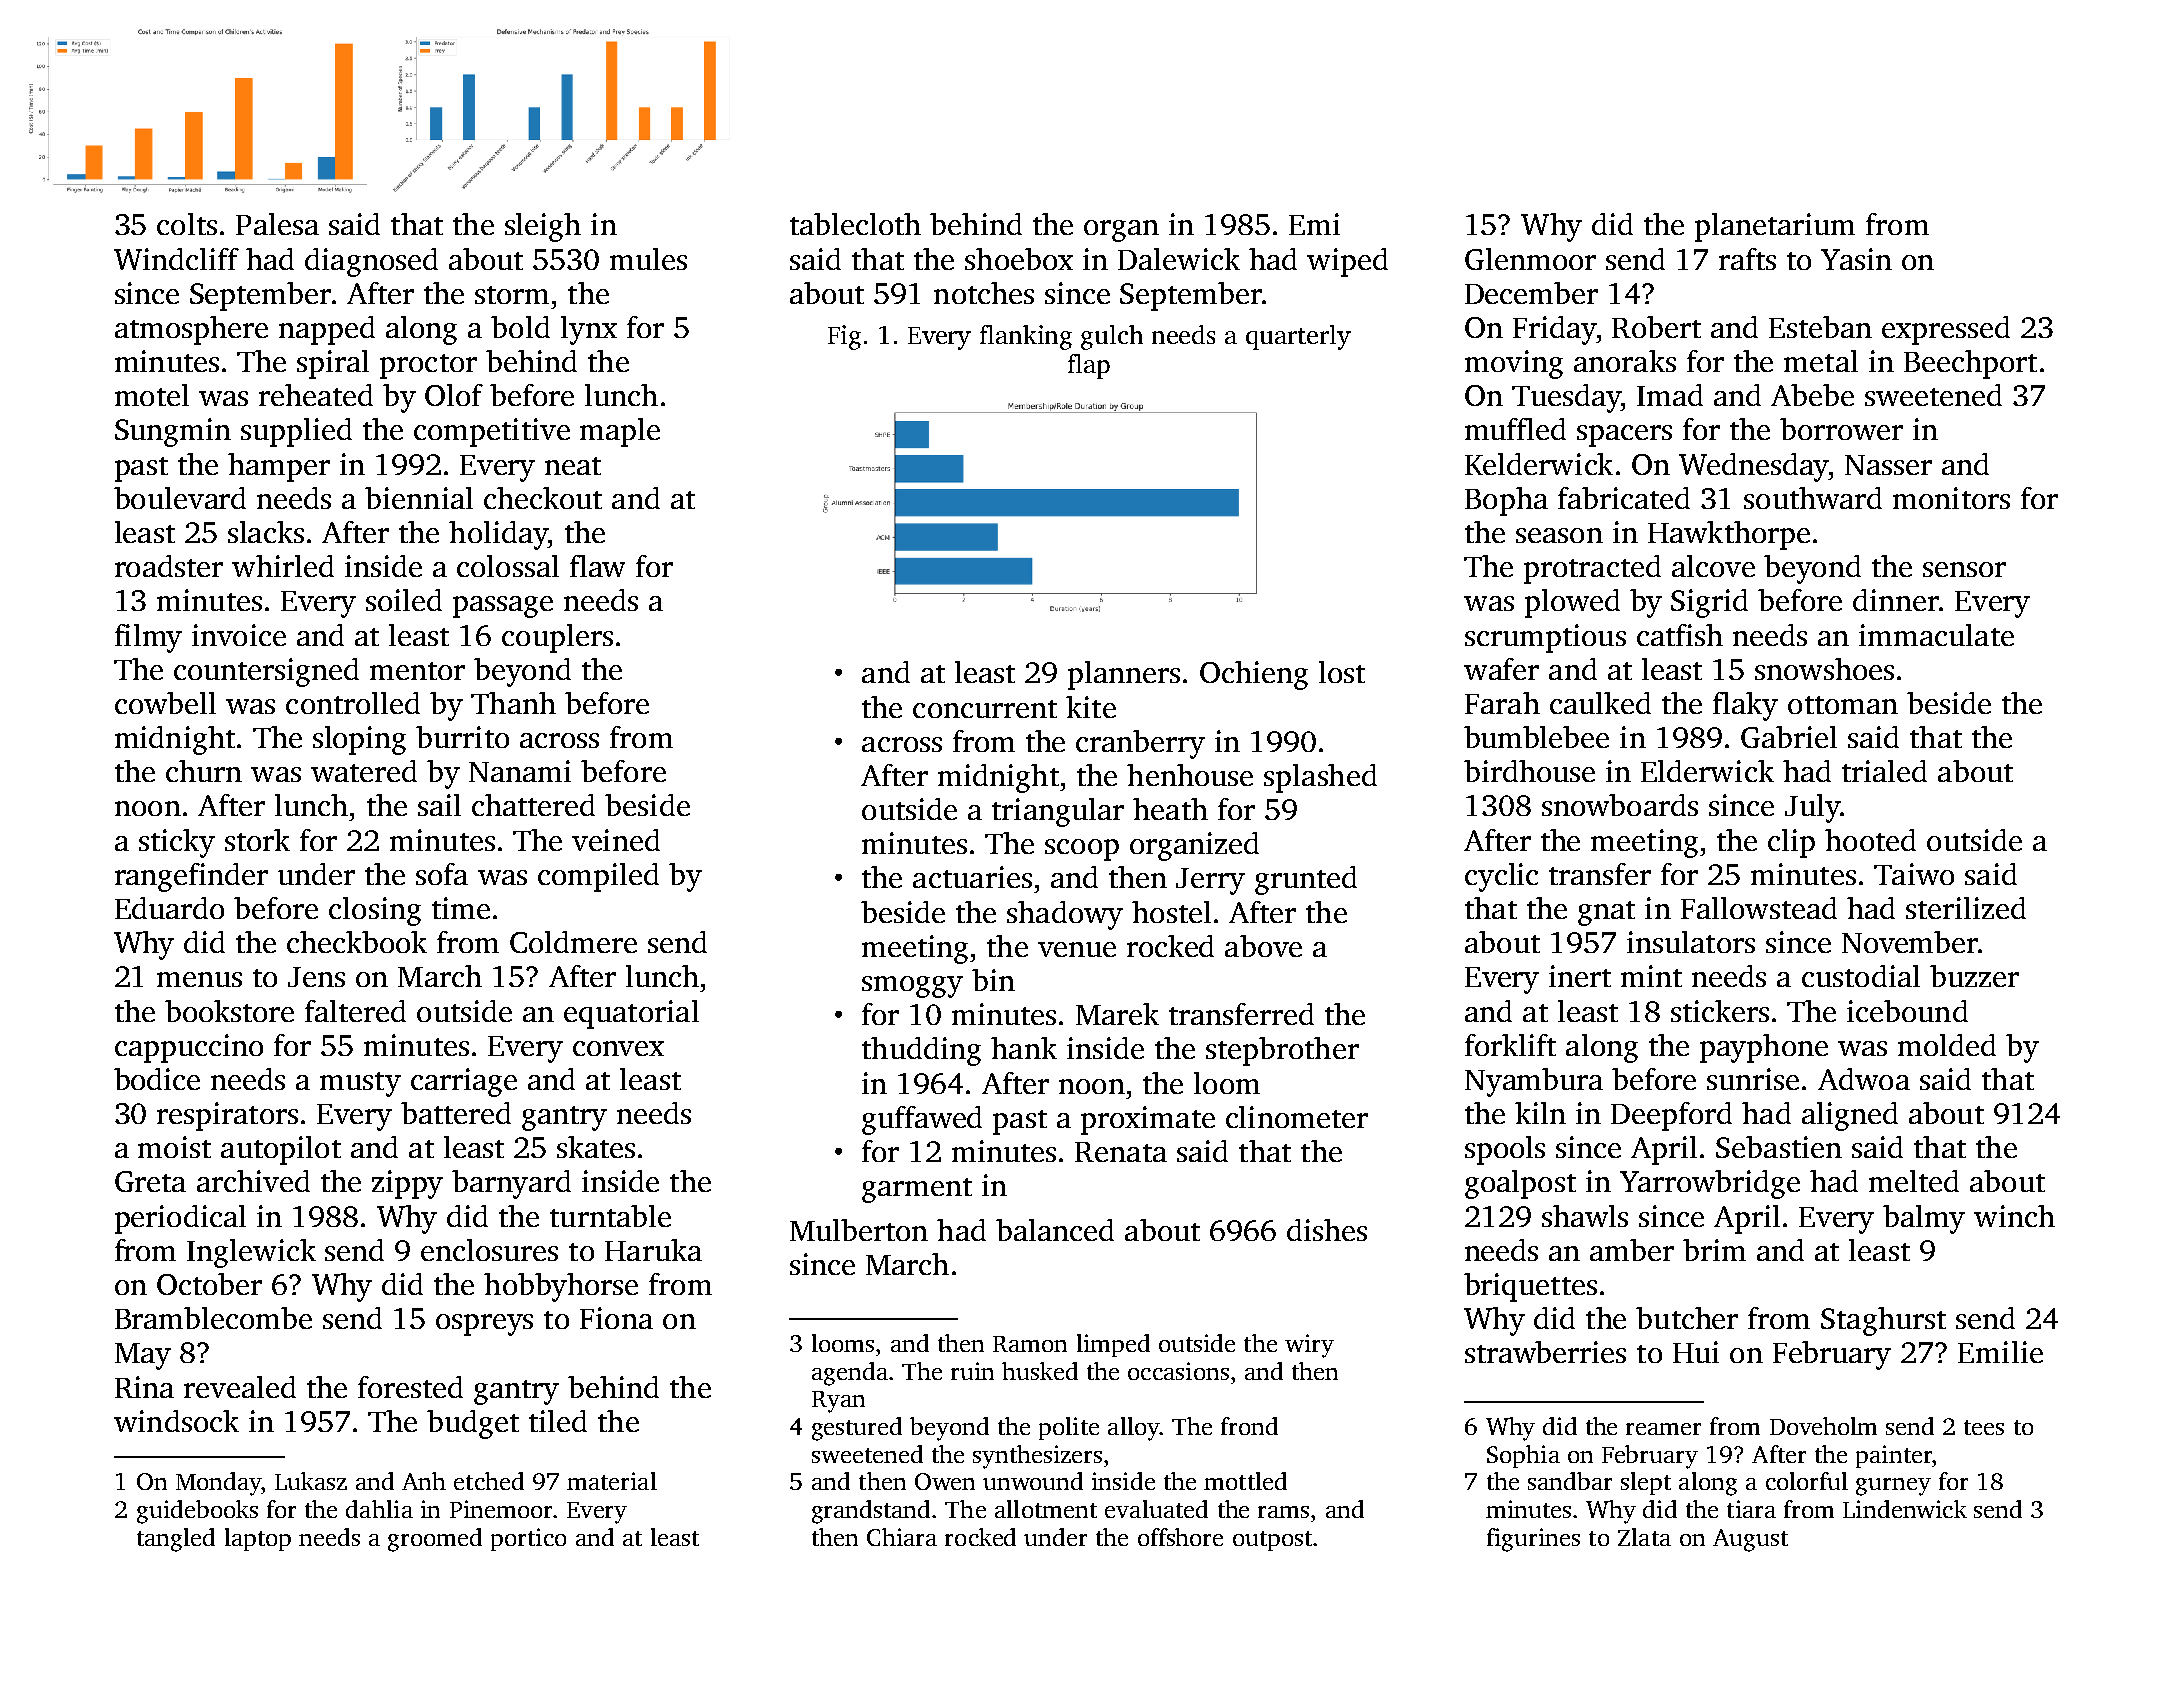  I want to click on figurines, so click(1533, 1540).
